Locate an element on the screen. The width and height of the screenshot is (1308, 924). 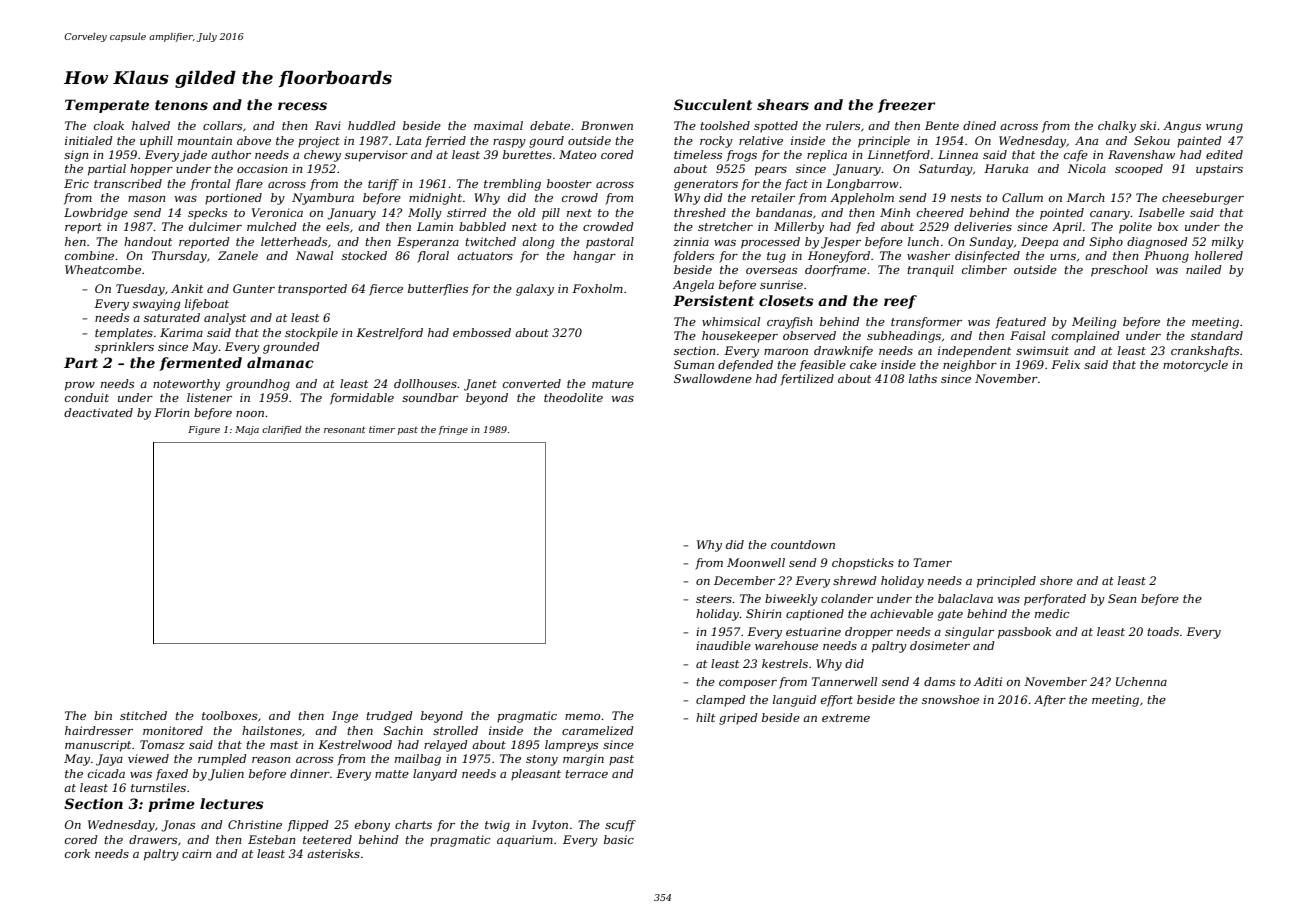
timer is located at coordinates (382, 429).
